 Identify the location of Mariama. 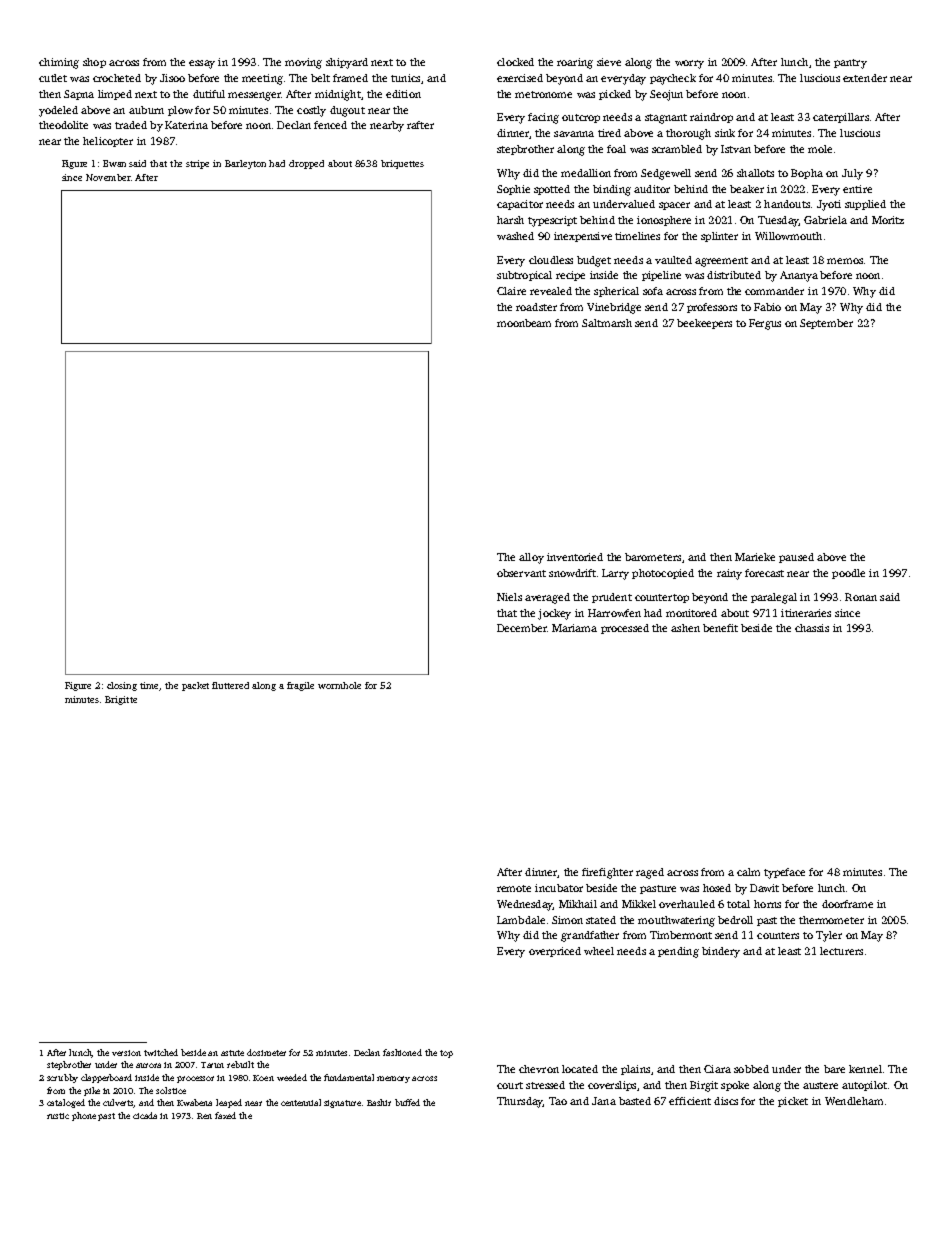
(574, 628).
